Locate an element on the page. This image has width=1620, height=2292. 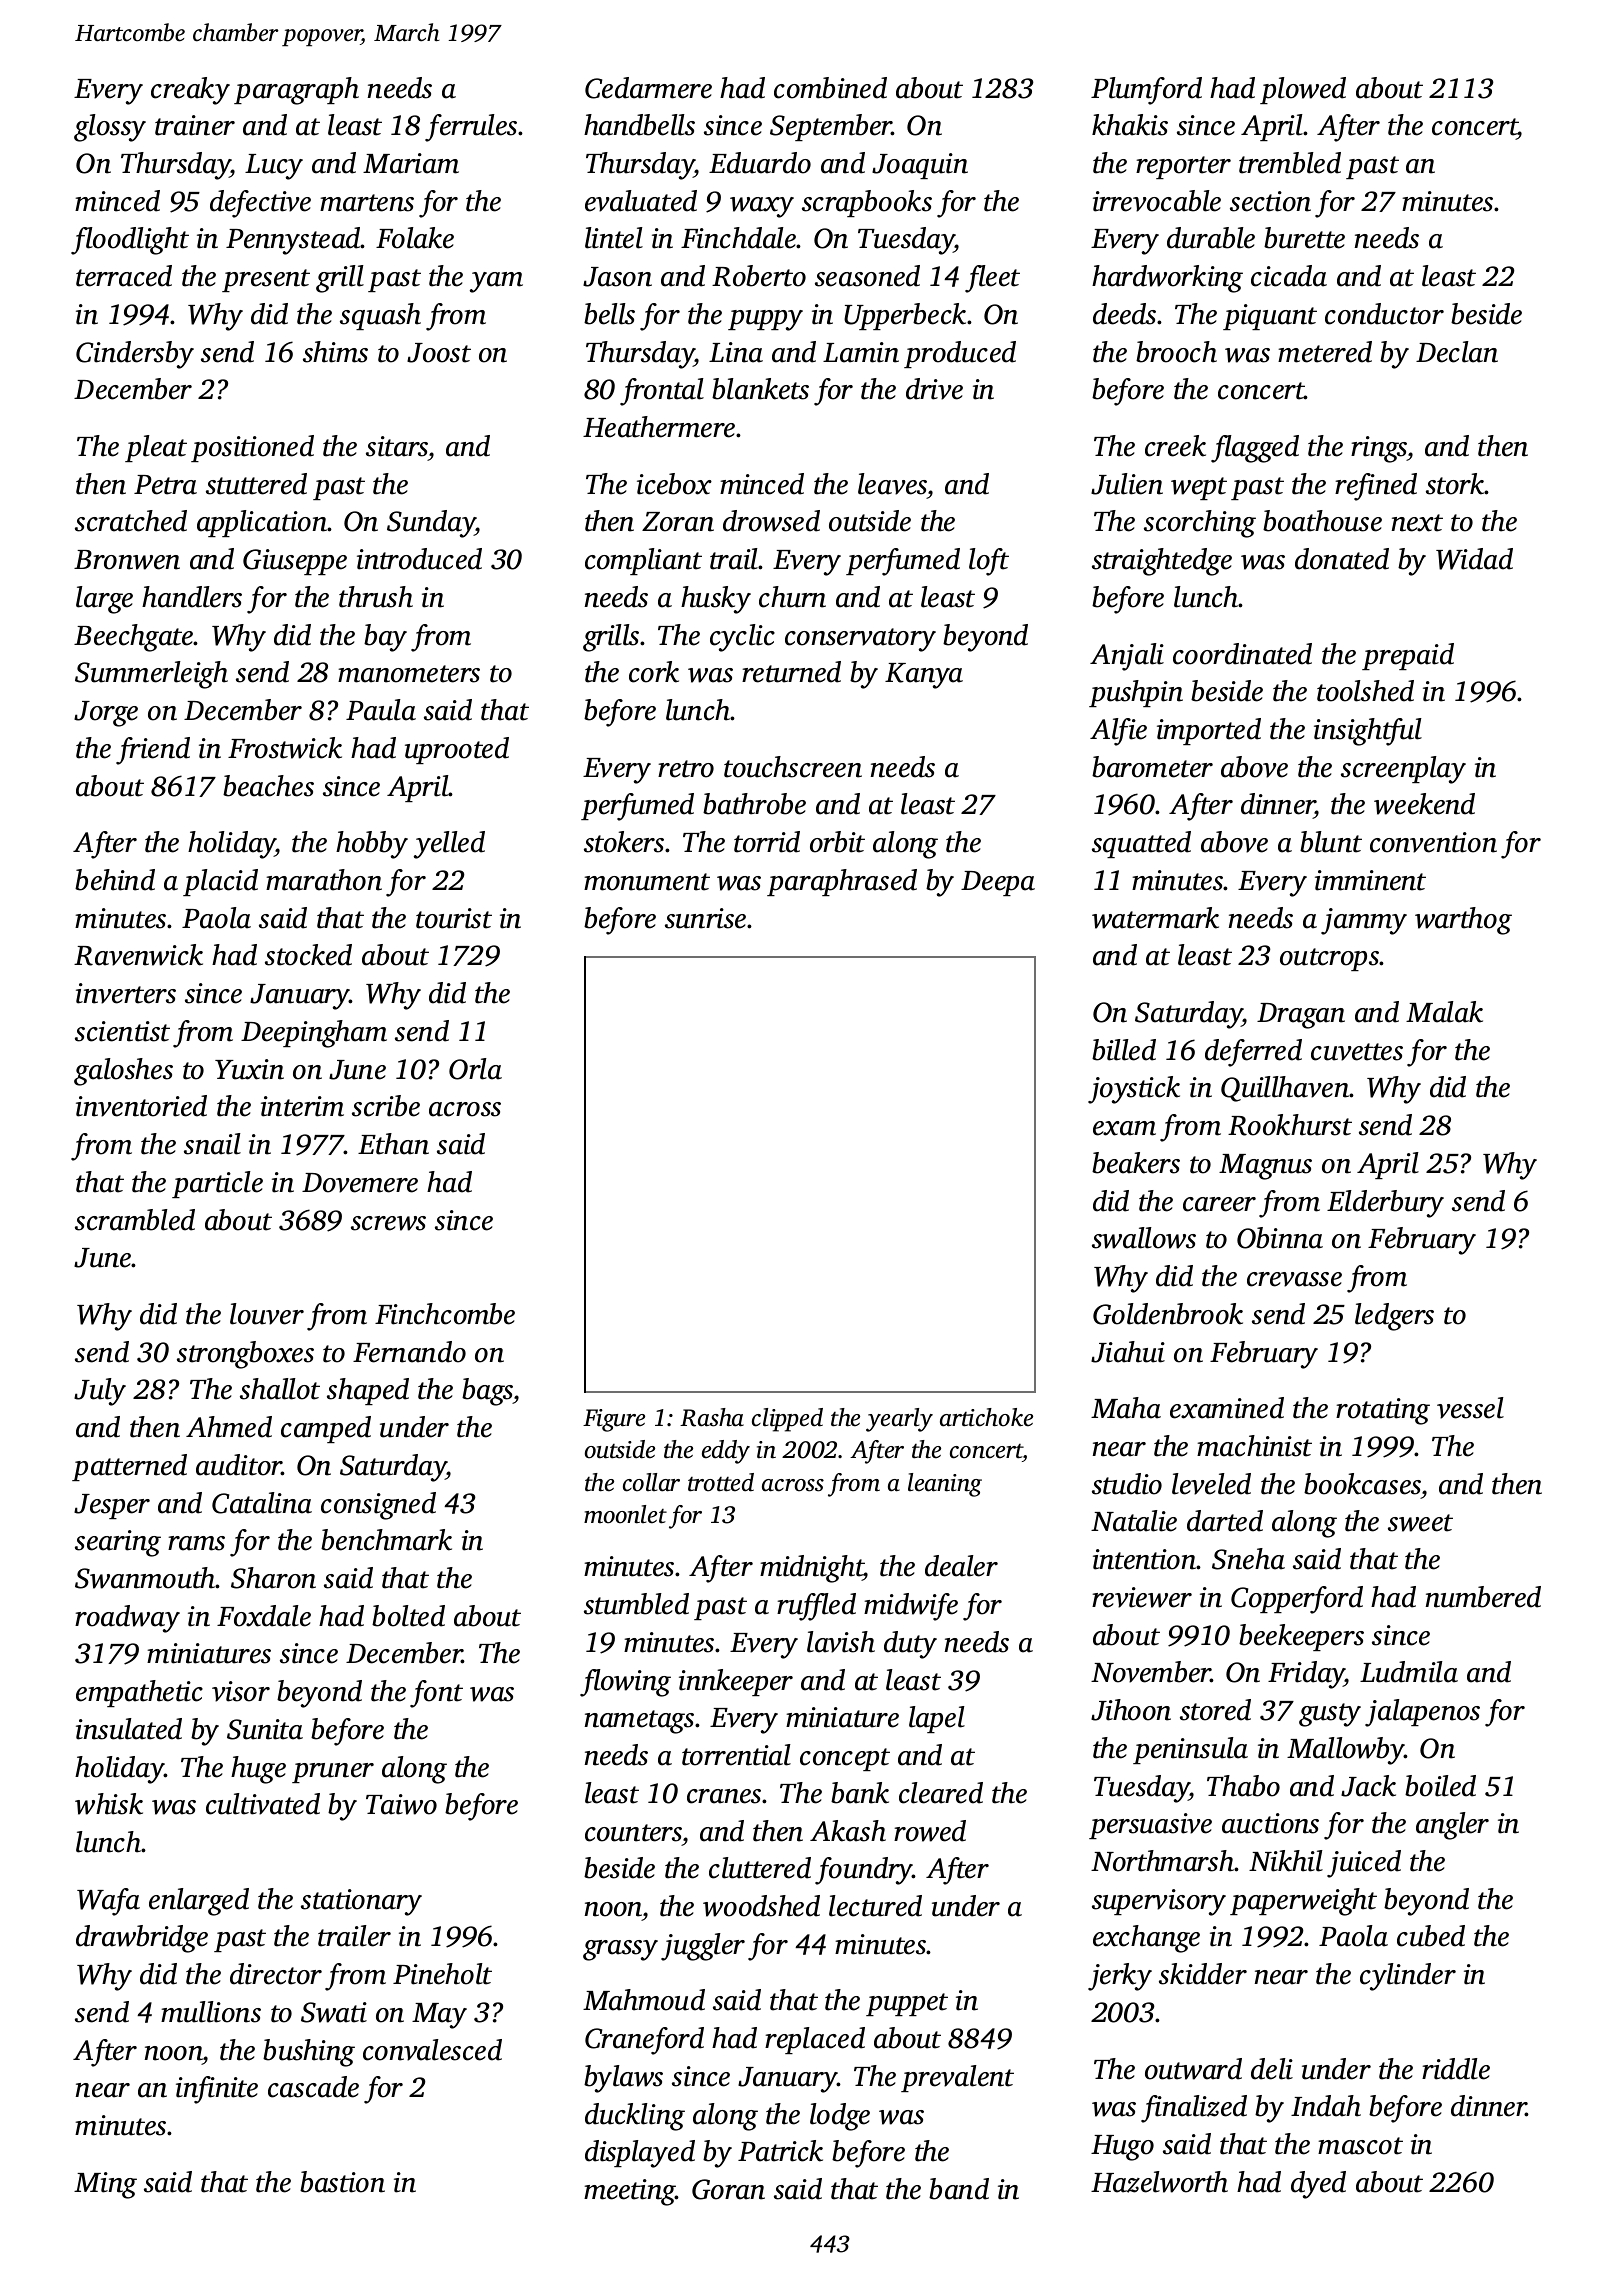
cylinder is located at coordinates (1408, 1977).
